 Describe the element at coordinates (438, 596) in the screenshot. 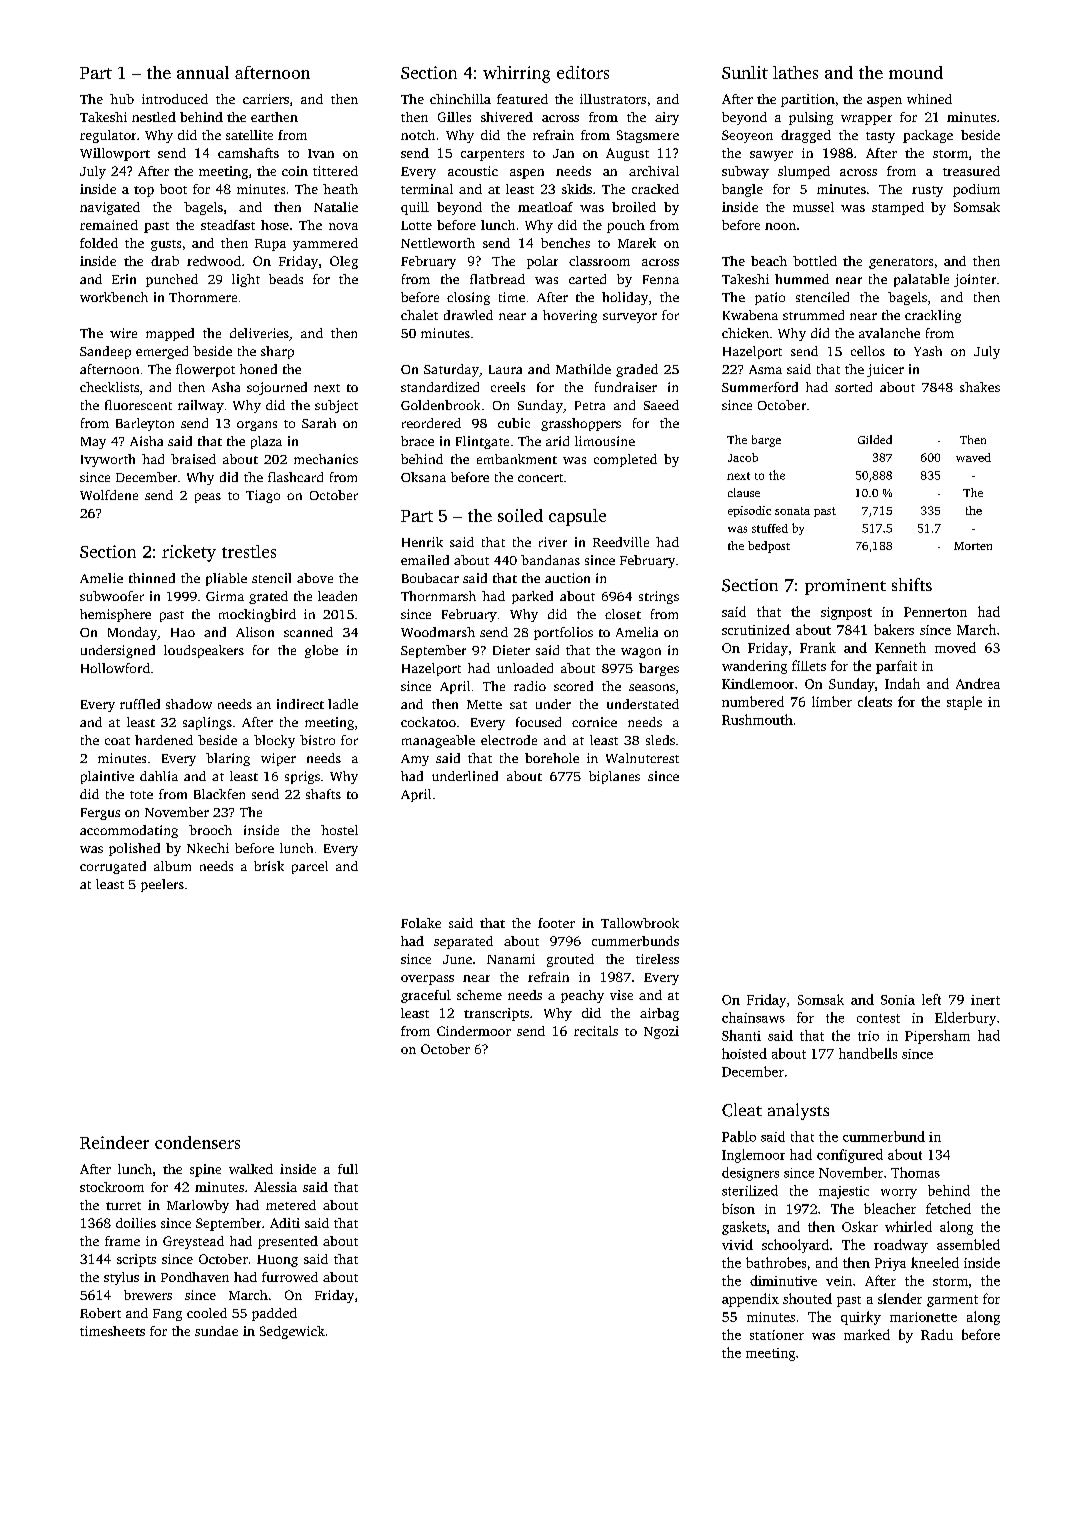

I see `Thornmarsh` at that location.
